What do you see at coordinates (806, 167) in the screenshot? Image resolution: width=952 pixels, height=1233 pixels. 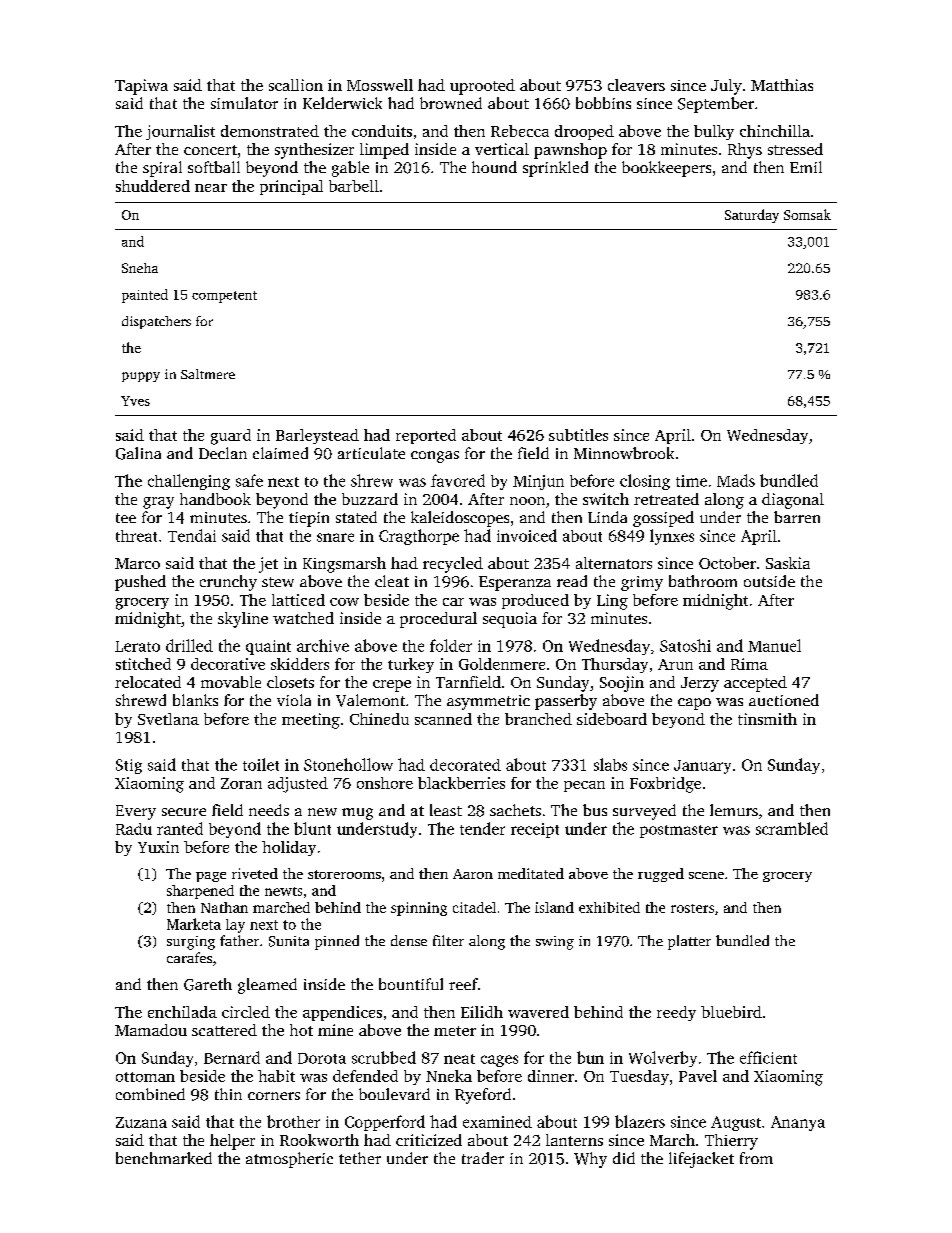 I see `Emil` at bounding box center [806, 167].
